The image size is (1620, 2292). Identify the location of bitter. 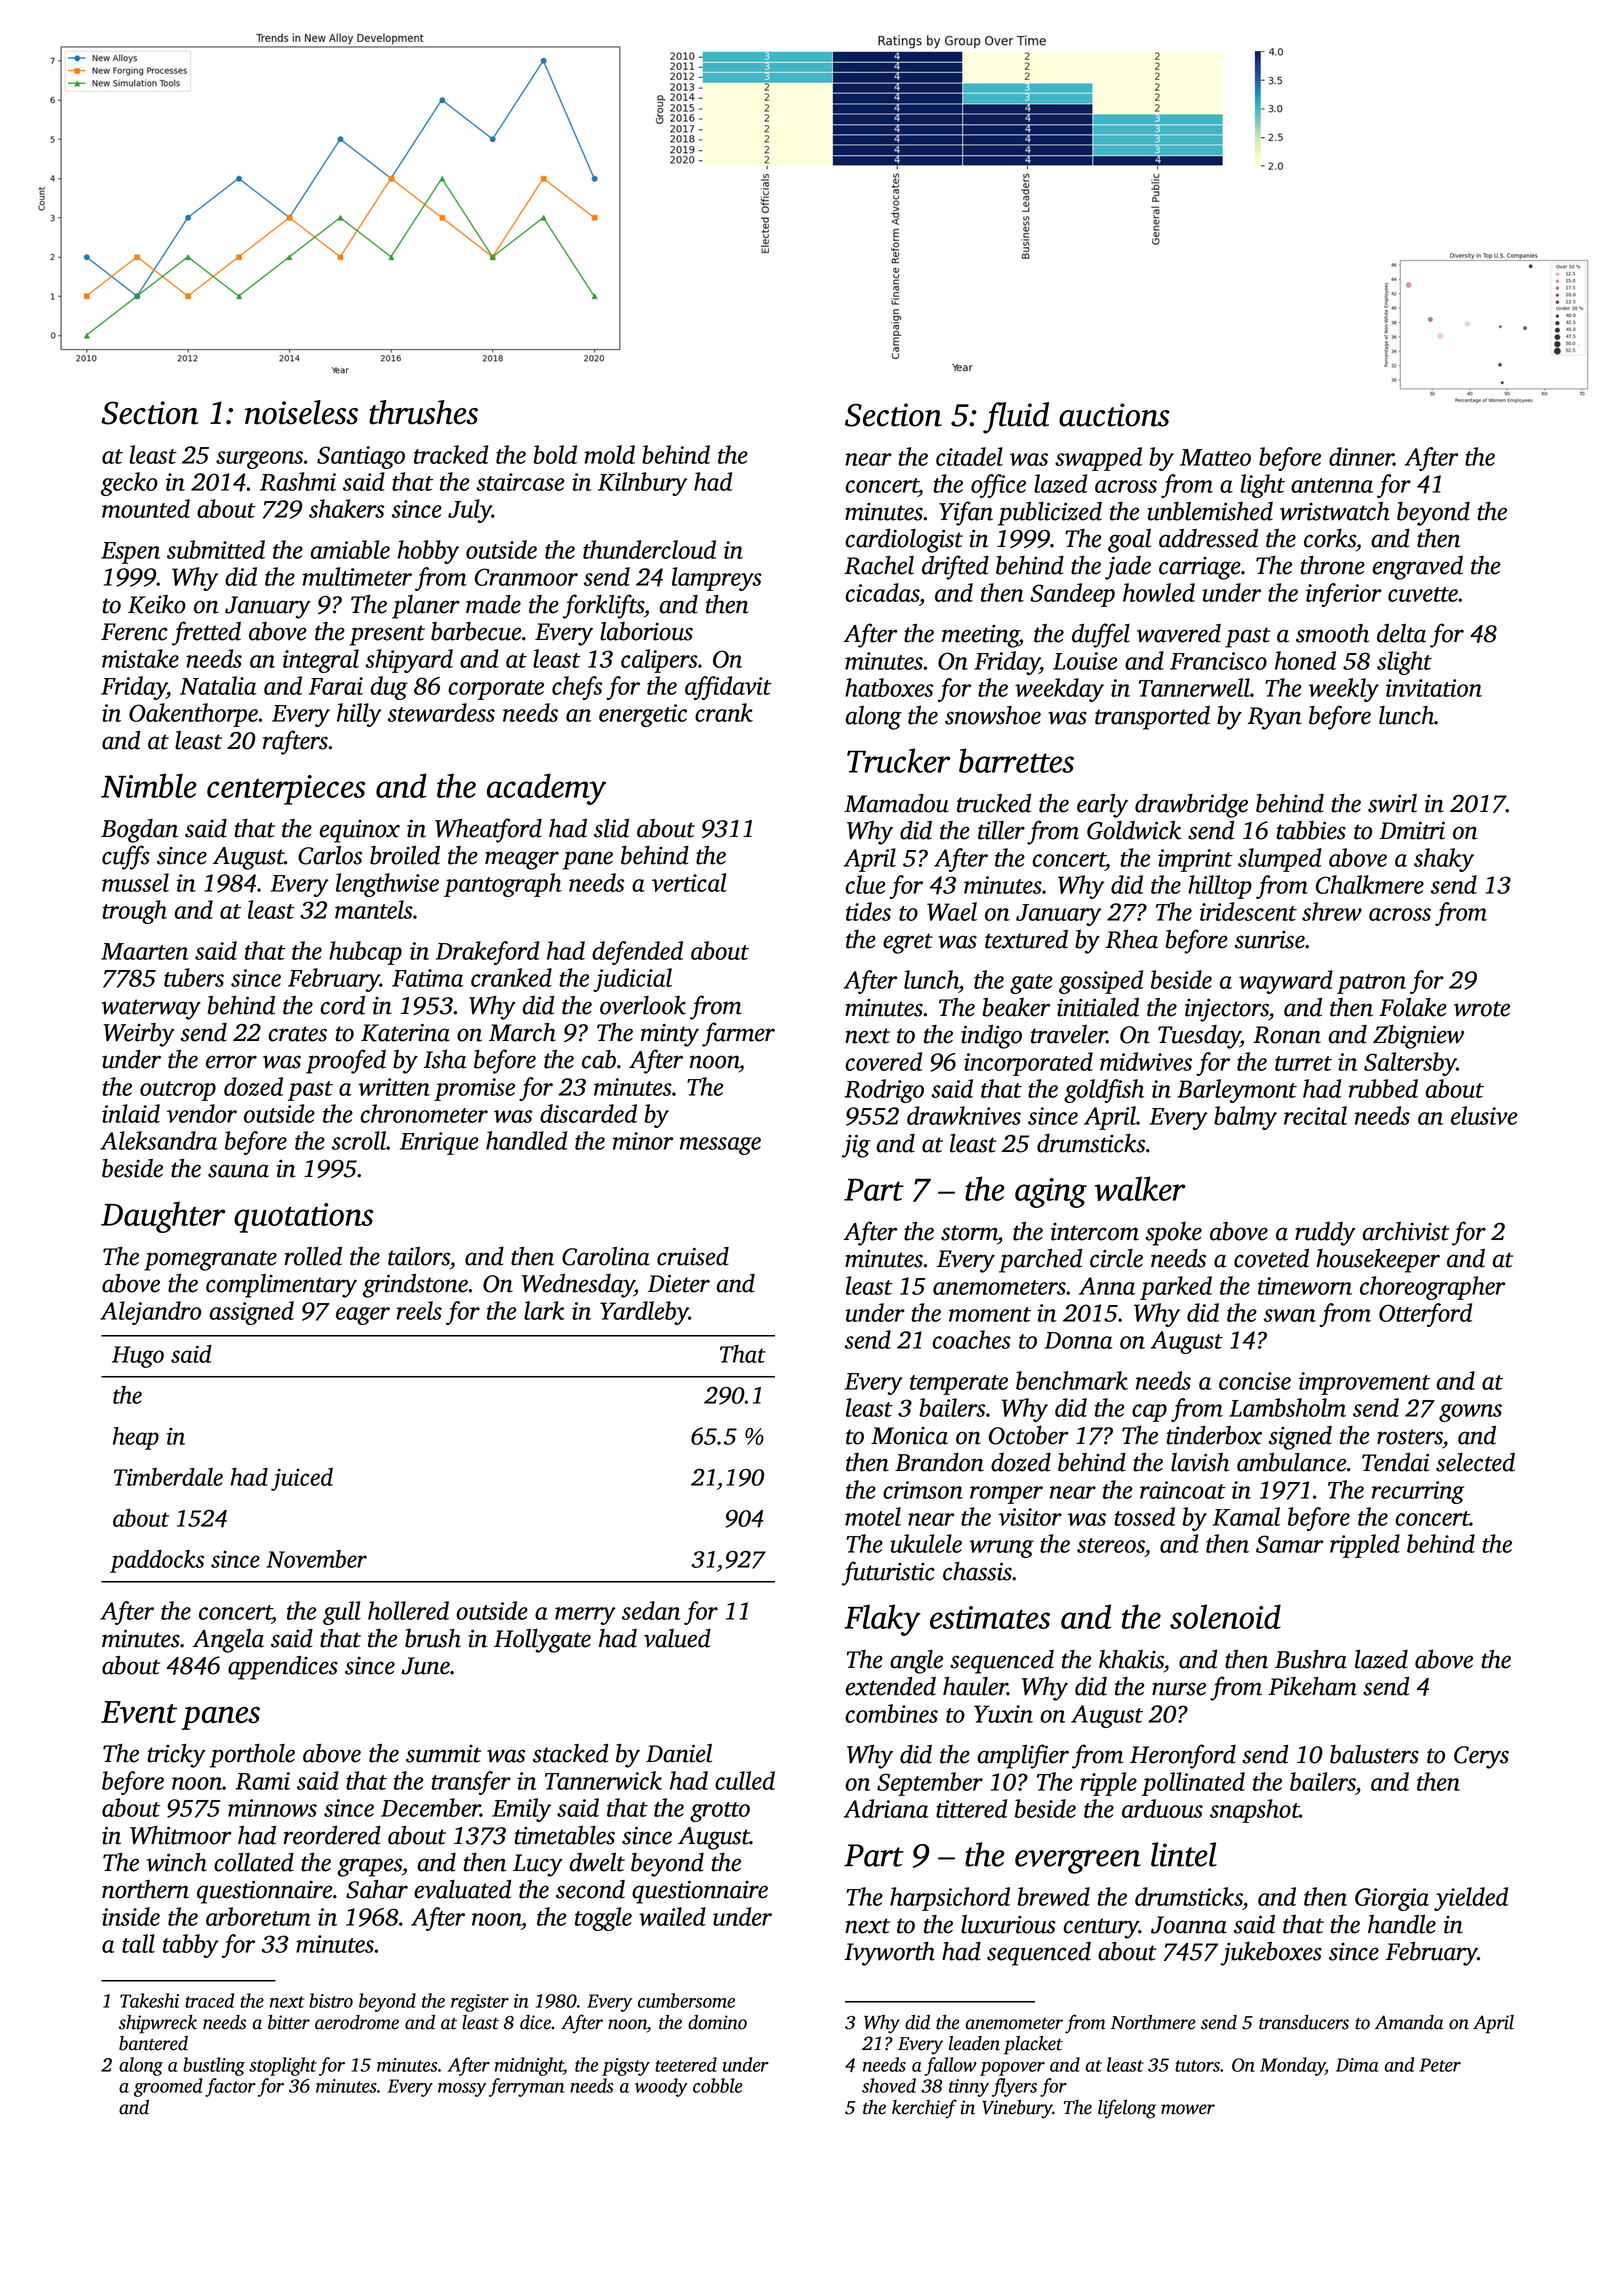
(289, 2022).
